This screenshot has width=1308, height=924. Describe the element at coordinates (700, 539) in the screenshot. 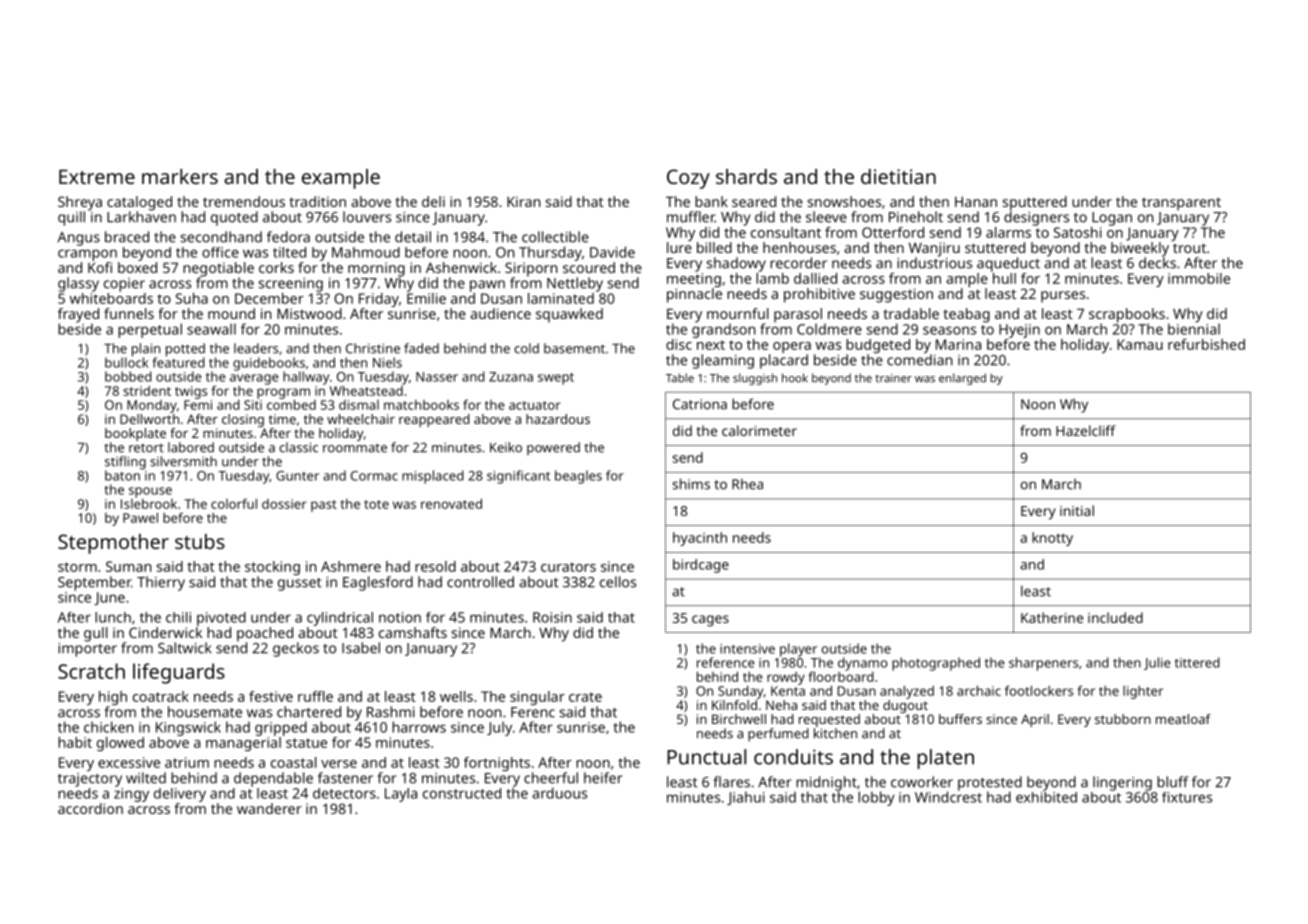

I see `hyacinth` at that location.
